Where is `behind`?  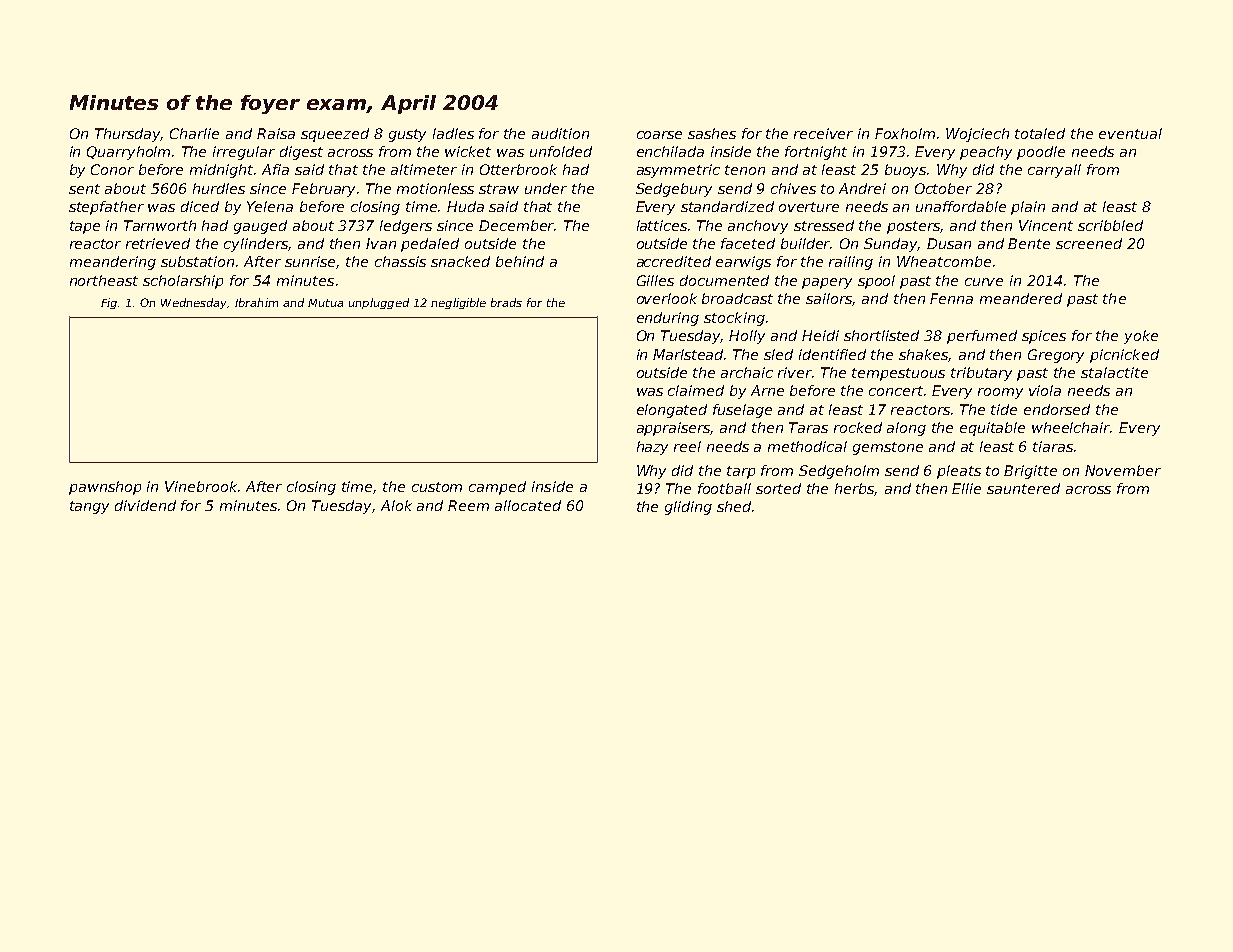
behind is located at coordinates (520, 261).
